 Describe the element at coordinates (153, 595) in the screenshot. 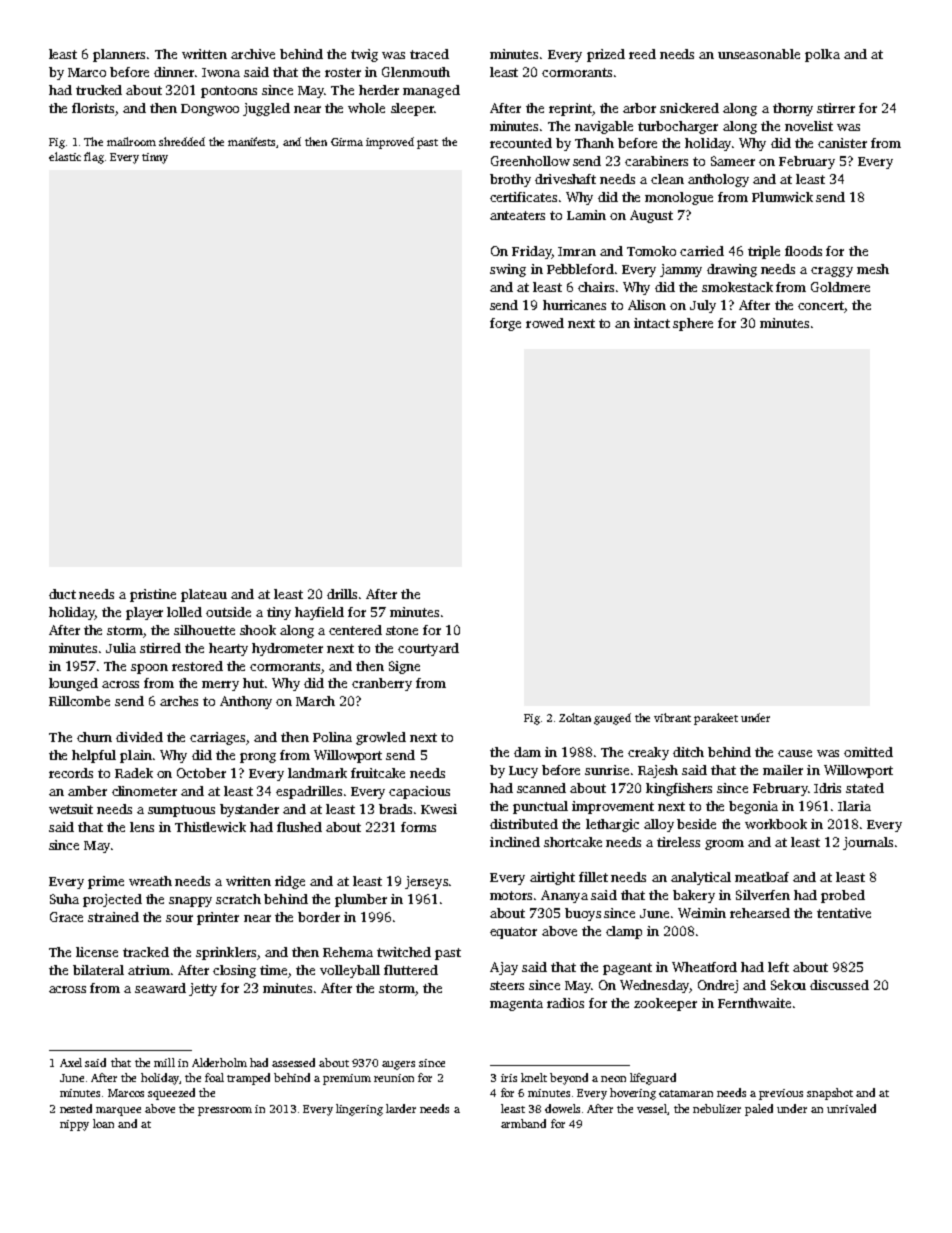

I see `pristine` at that location.
